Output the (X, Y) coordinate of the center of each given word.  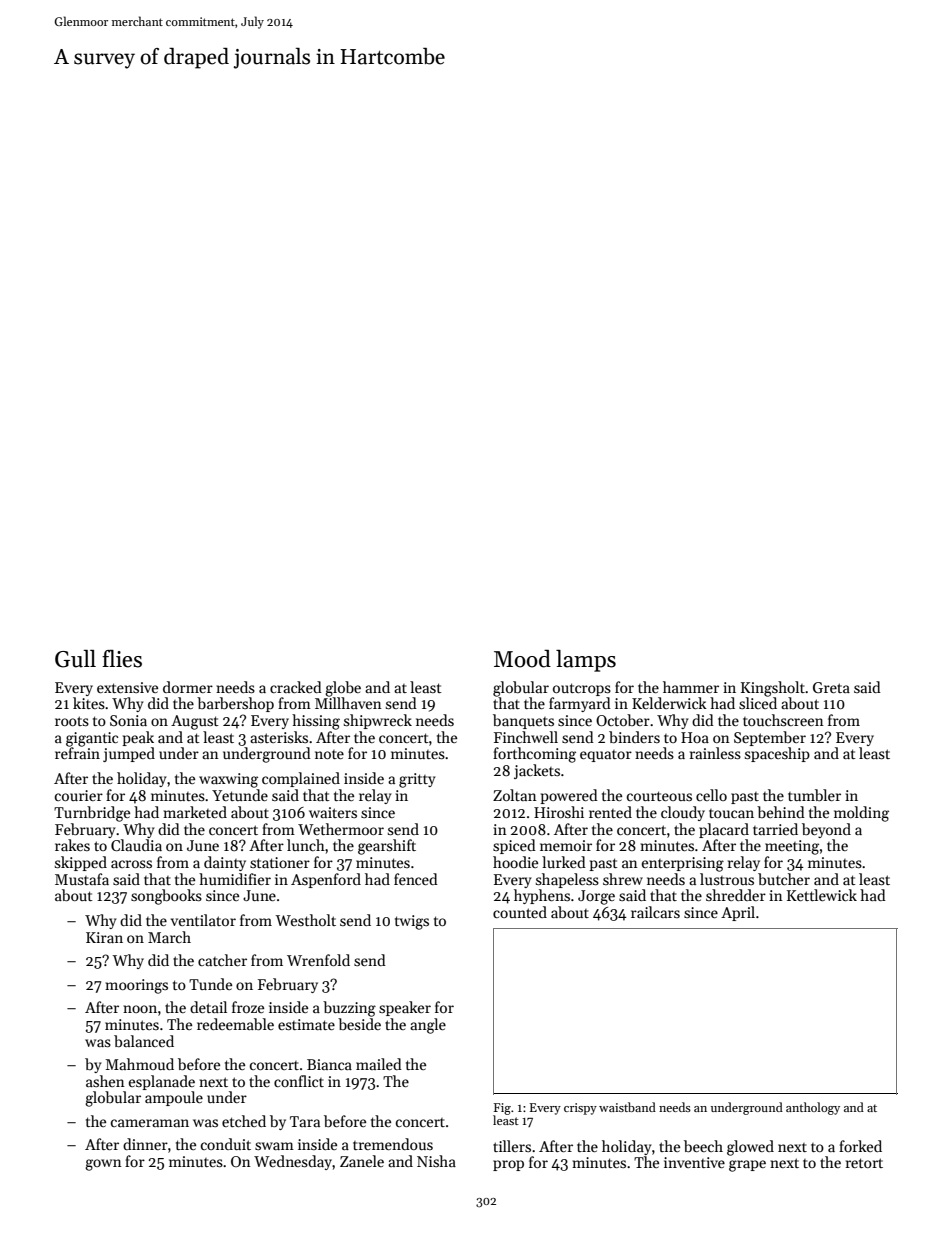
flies (122, 659)
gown (103, 1165)
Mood (522, 659)
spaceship (777, 754)
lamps (586, 661)
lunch (306, 845)
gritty (417, 780)
